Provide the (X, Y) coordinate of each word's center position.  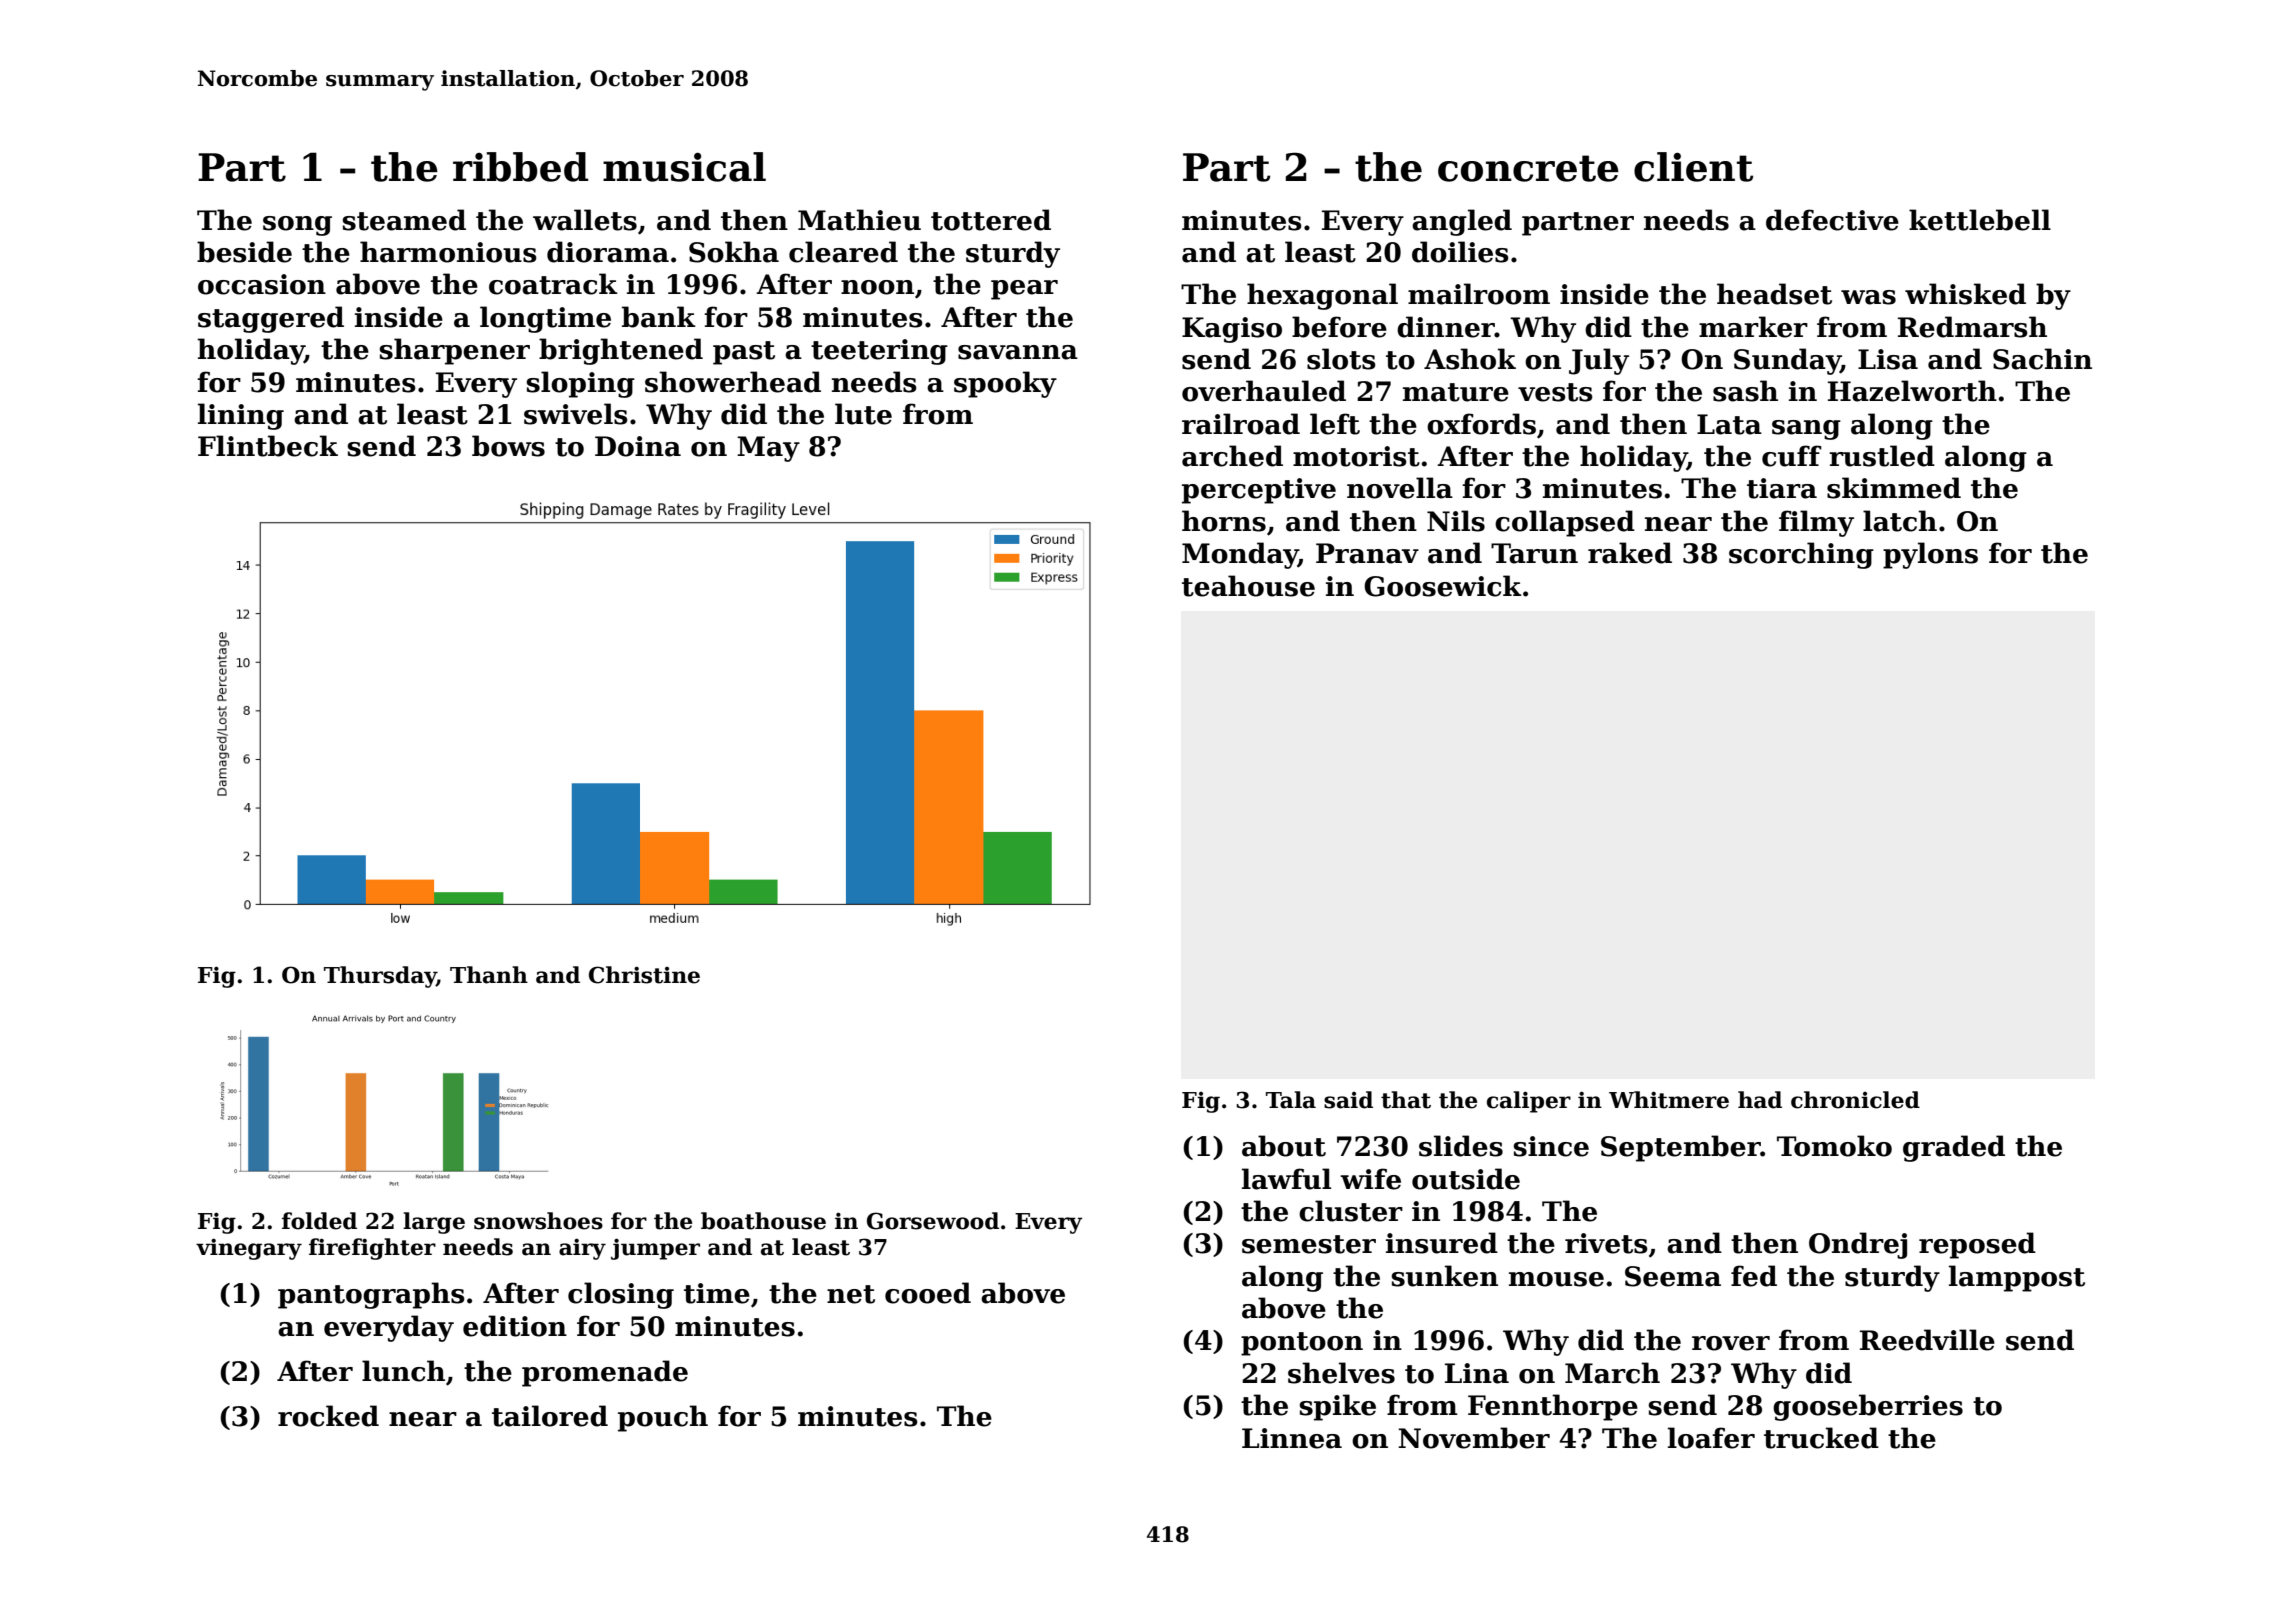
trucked (1821, 1438)
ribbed (520, 167)
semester (1309, 1244)
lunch (403, 1371)
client (1693, 167)
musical (684, 167)
